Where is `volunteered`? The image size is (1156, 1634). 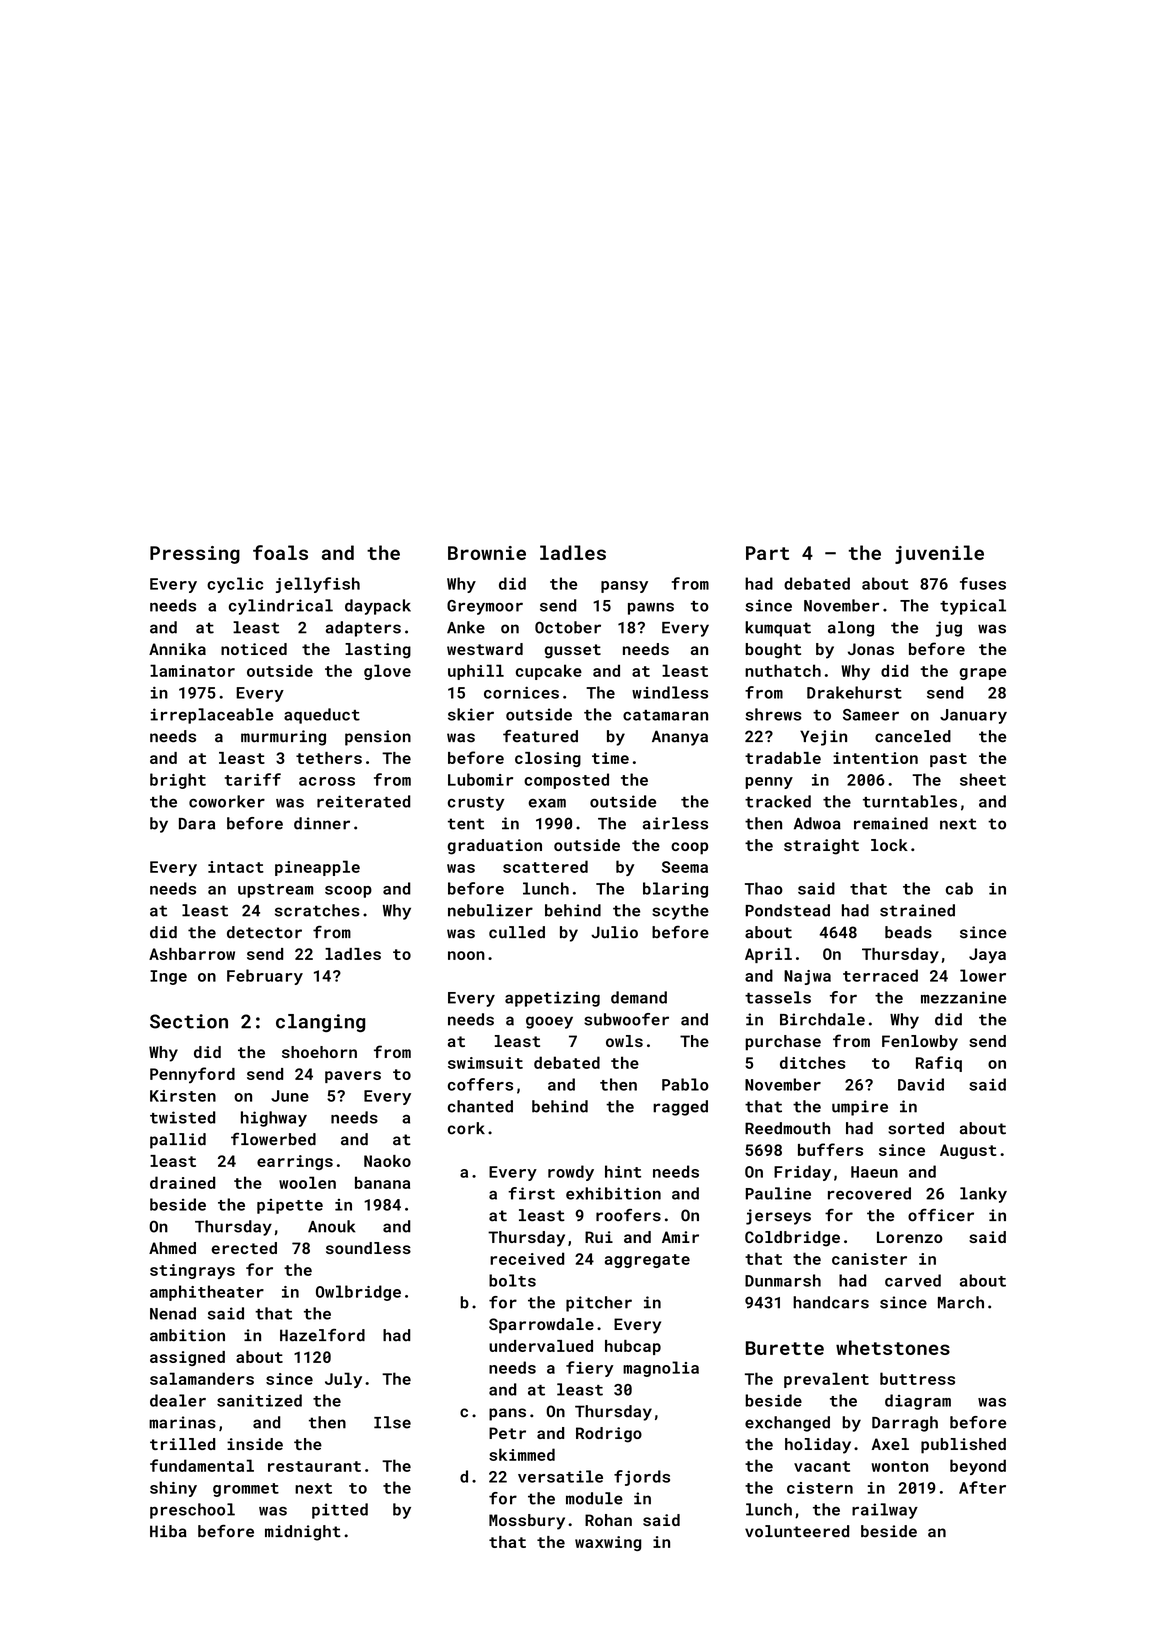
volunteered is located at coordinates (797, 1531).
